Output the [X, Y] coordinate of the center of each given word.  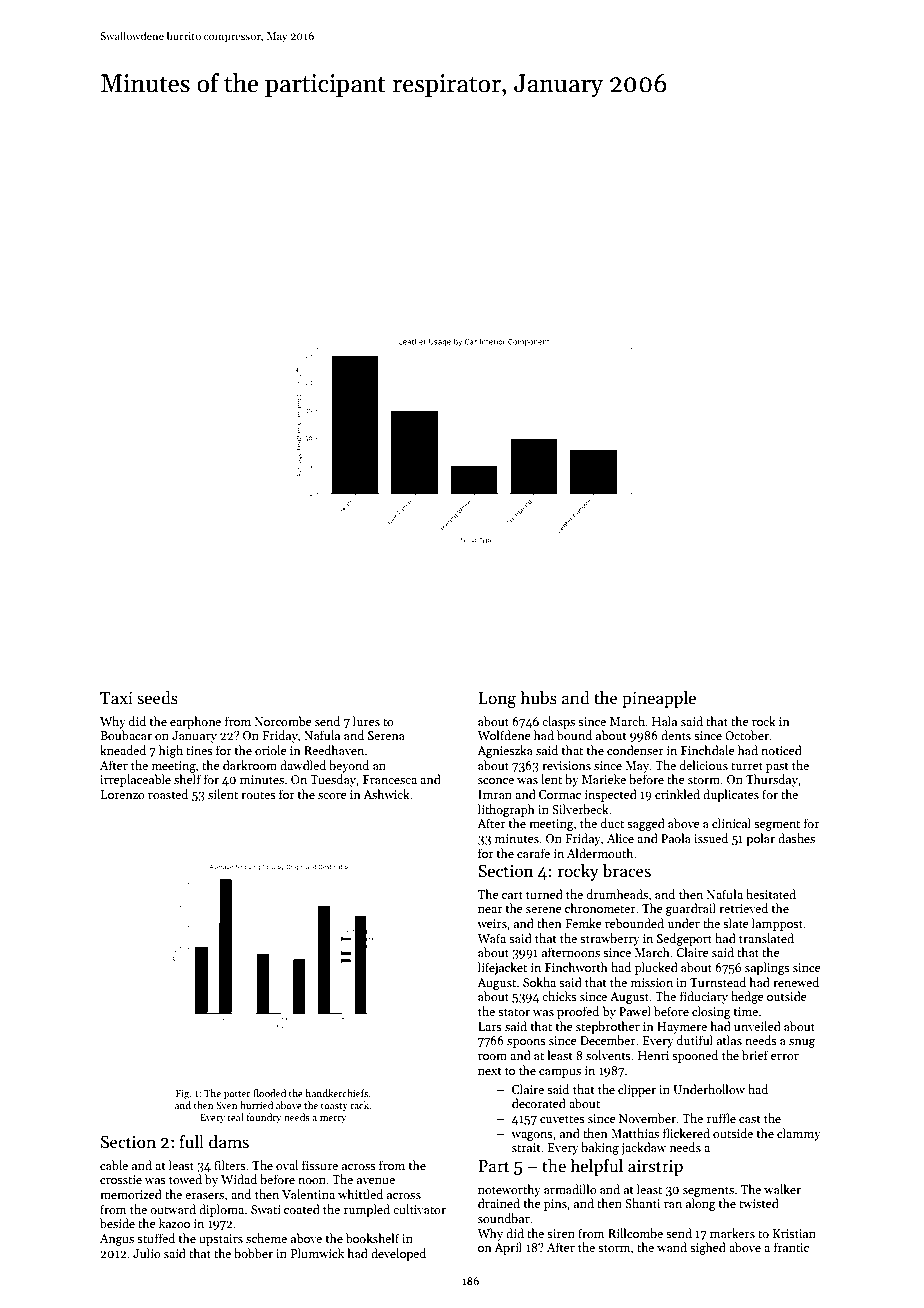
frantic [791, 1247]
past [777, 767]
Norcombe [283, 721]
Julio [147, 1253]
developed [398, 1254]
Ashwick [386, 794]
